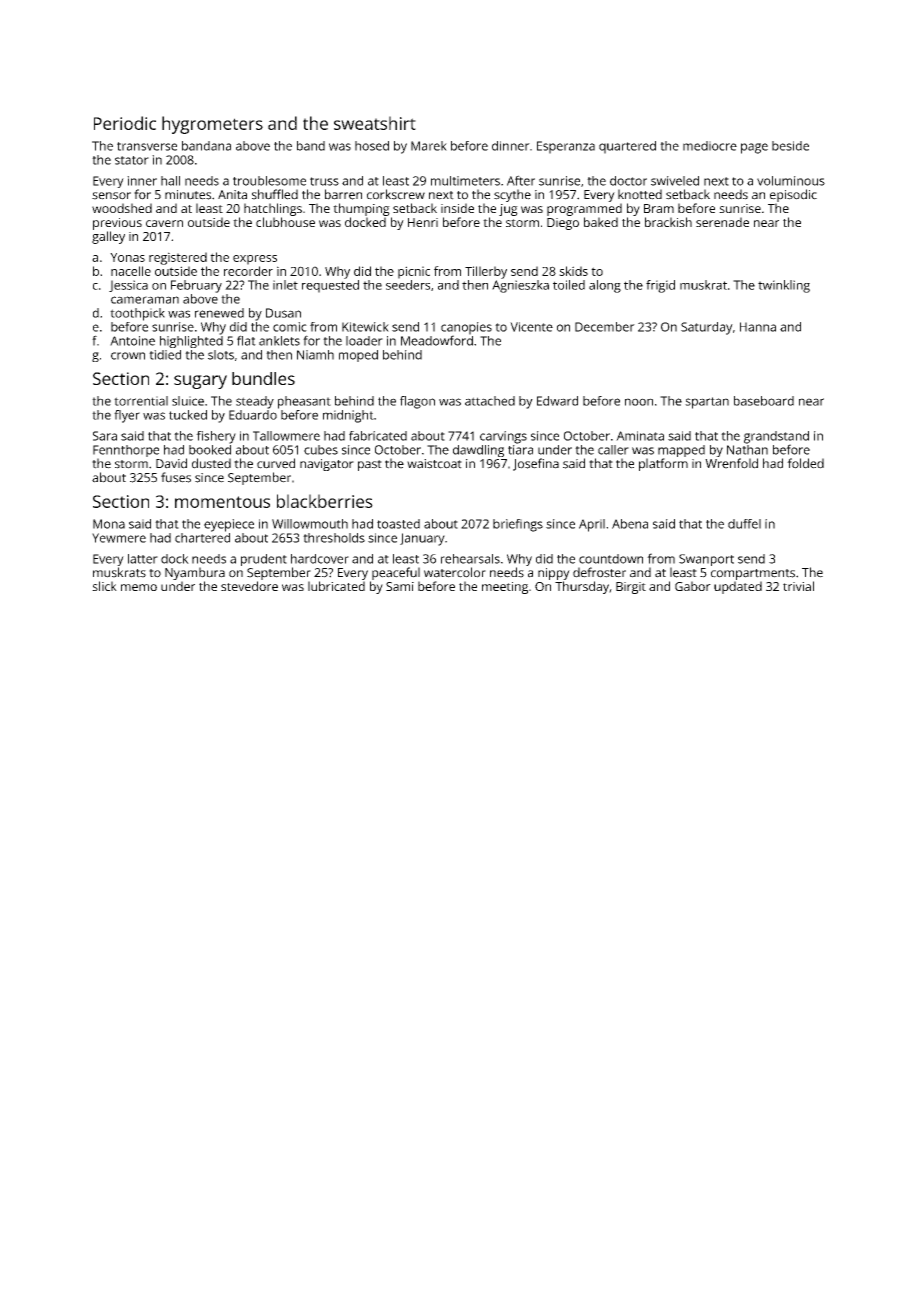  What do you see at coordinates (563, 224) in the page?
I see `Diego` at bounding box center [563, 224].
